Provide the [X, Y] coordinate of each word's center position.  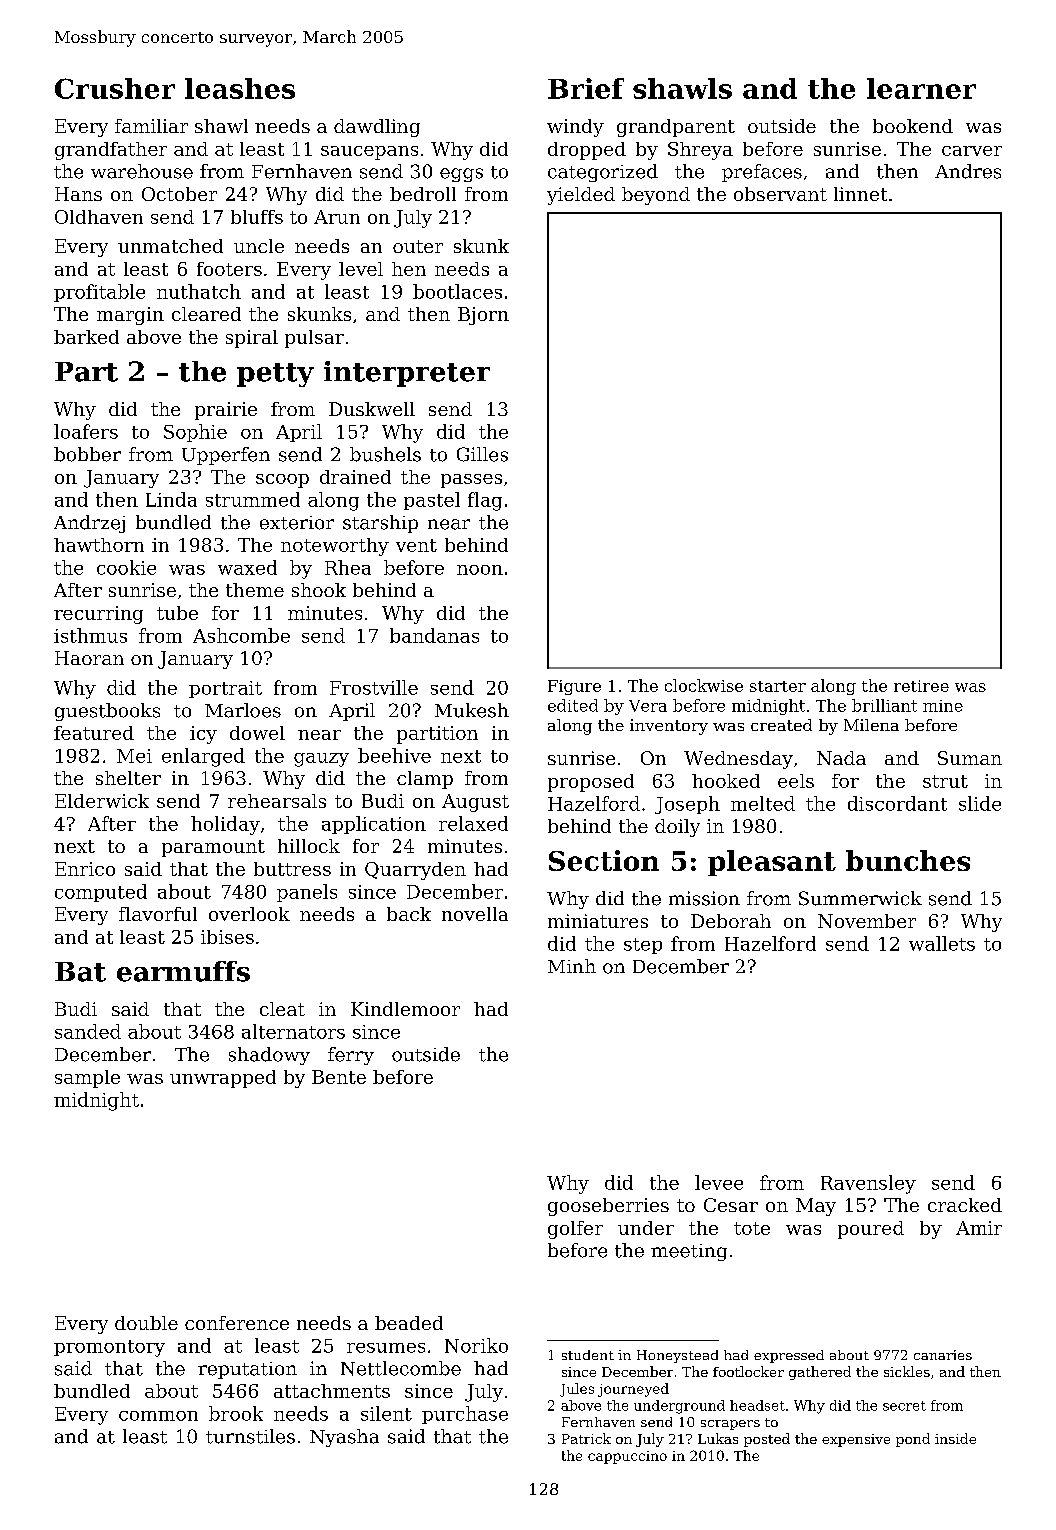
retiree [921, 686]
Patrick [586, 1438]
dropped [587, 151]
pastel [432, 501]
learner [921, 88]
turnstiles [250, 1436]
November [867, 921]
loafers [86, 431]
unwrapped [223, 1079]
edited [573, 705]
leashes [240, 88]
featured [94, 733]
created [781, 725]
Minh [572, 966]
